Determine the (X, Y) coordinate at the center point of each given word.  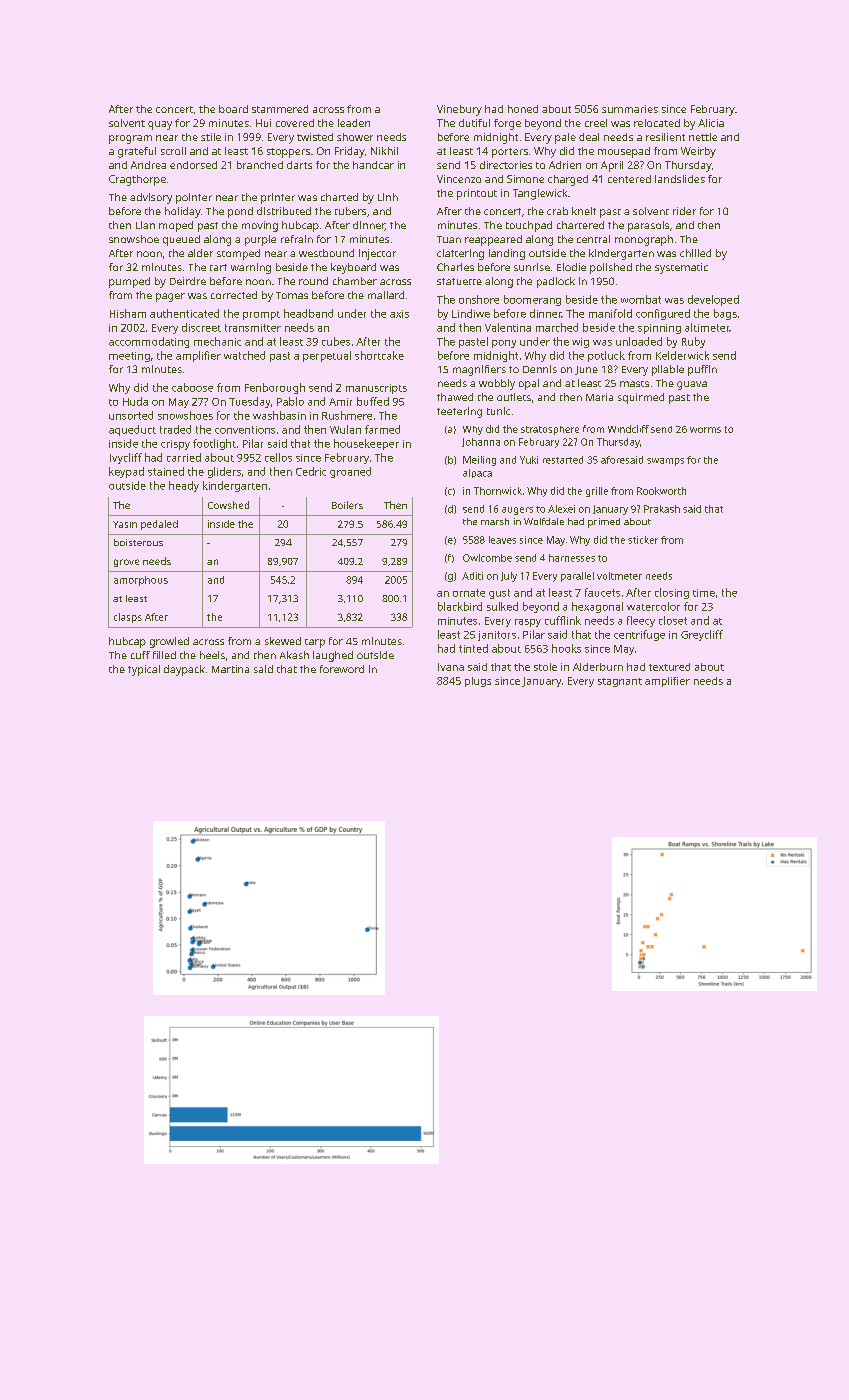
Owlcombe (487, 558)
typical (144, 670)
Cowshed (228, 505)
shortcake (379, 355)
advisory (151, 198)
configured (663, 314)
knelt (584, 211)
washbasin (279, 415)
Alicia (711, 123)
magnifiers (479, 370)
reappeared (493, 240)
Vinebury (459, 110)
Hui (263, 123)
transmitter (253, 328)
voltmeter (619, 576)
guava (692, 385)
